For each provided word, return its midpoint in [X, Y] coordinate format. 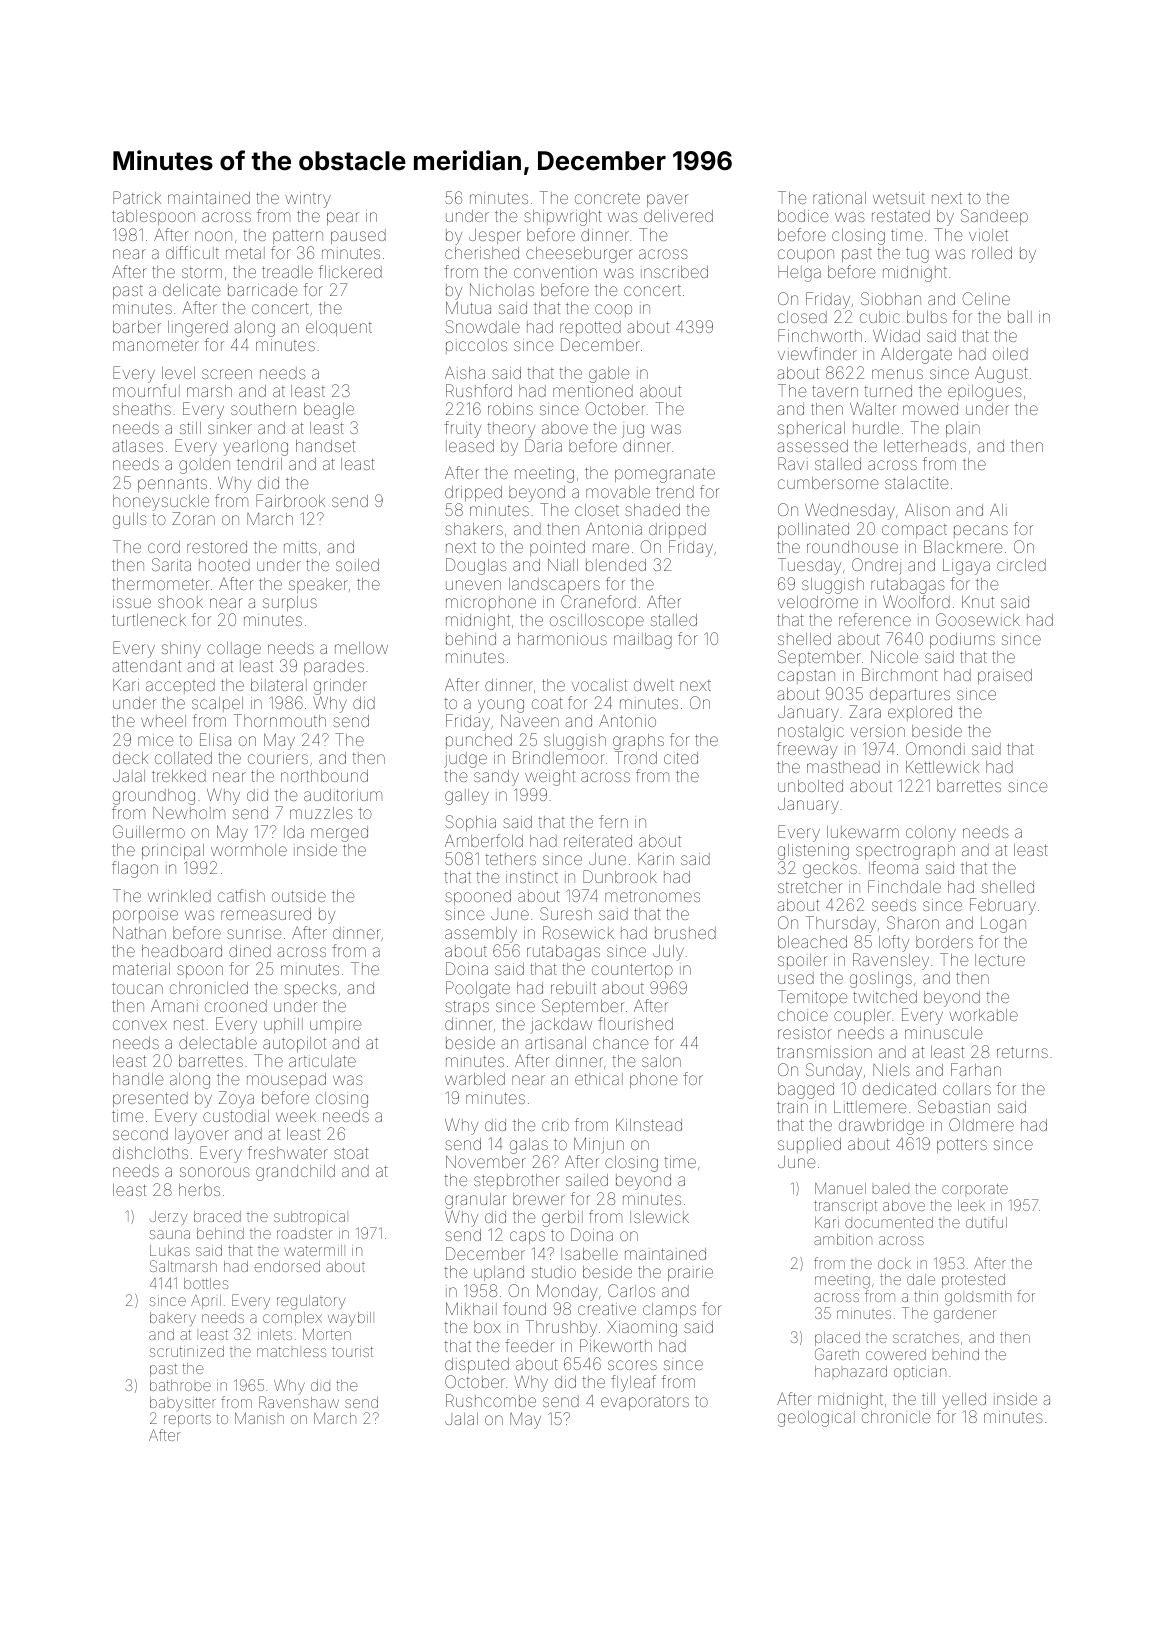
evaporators [645, 1403]
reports [187, 1421]
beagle [329, 411]
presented [150, 1099]
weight [550, 778]
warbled [475, 1079]
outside [299, 896]
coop [613, 310]
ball [1020, 317]
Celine [986, 298]
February [1003, 906]
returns [1022, 1052]
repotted [590, 328]
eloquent [339, 328]
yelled [964, 1401]
